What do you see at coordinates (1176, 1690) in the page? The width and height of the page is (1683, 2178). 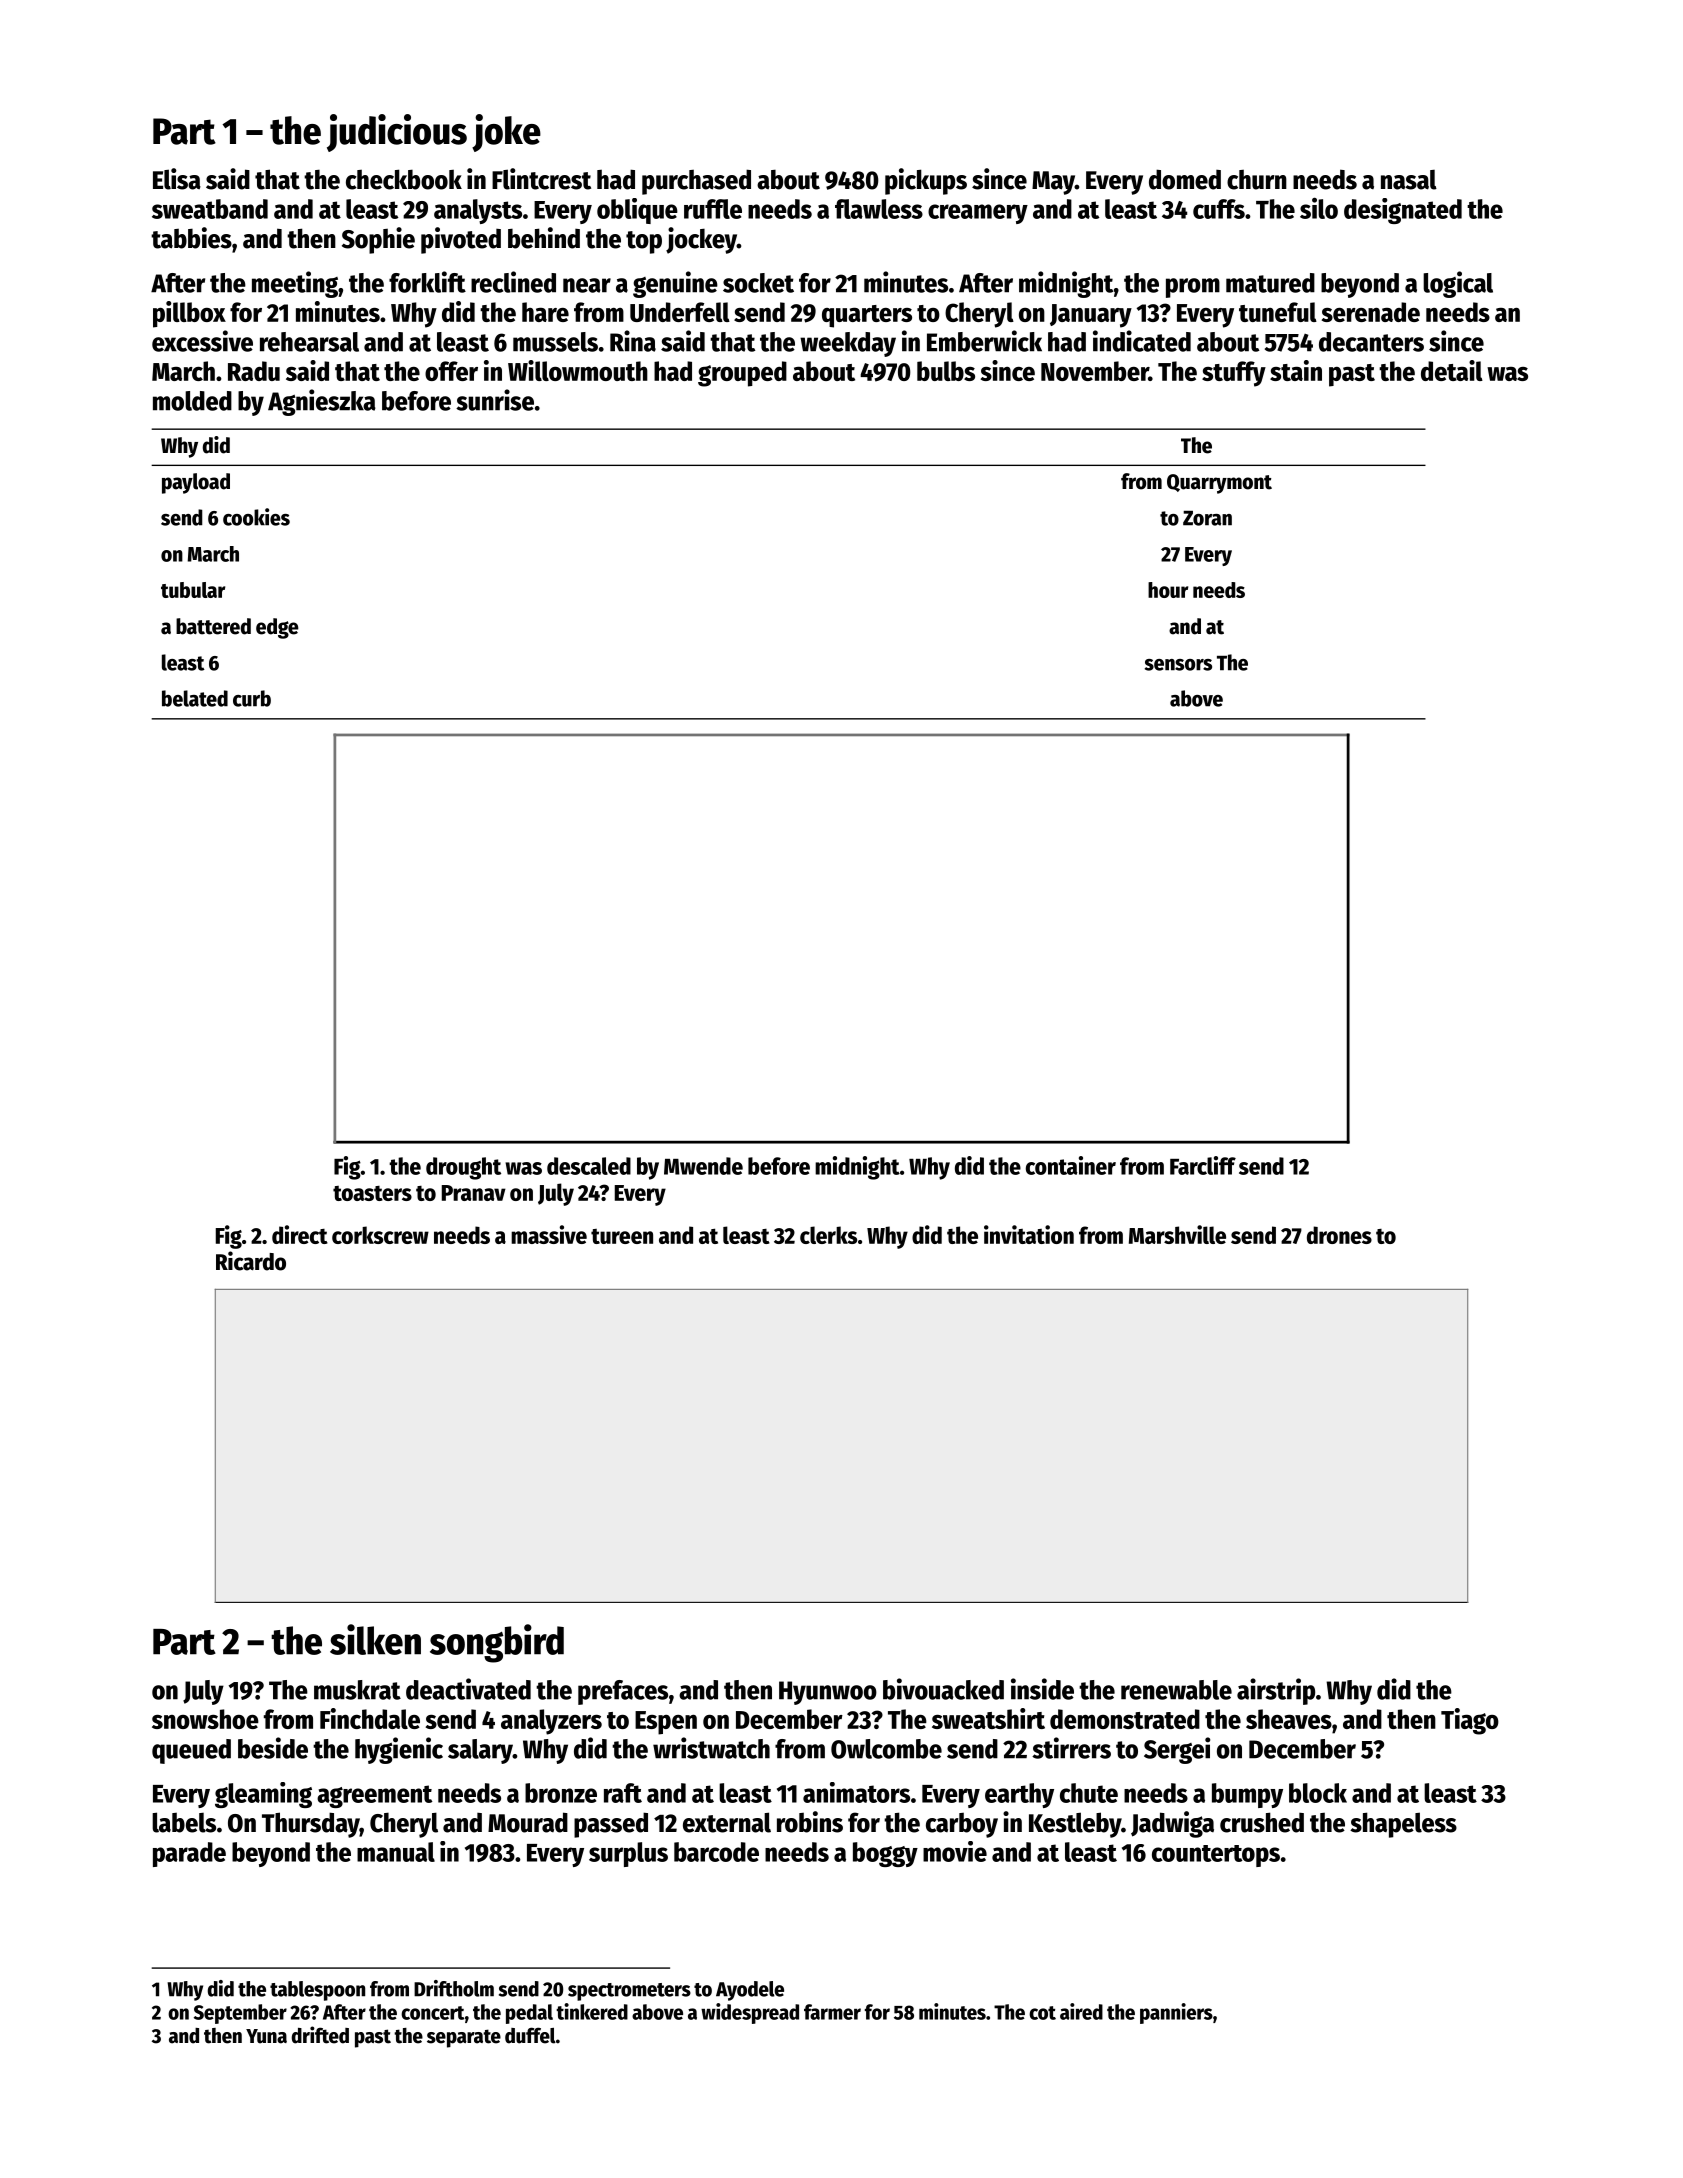 I see `renewable` at bounding box center [1176, 1690].
